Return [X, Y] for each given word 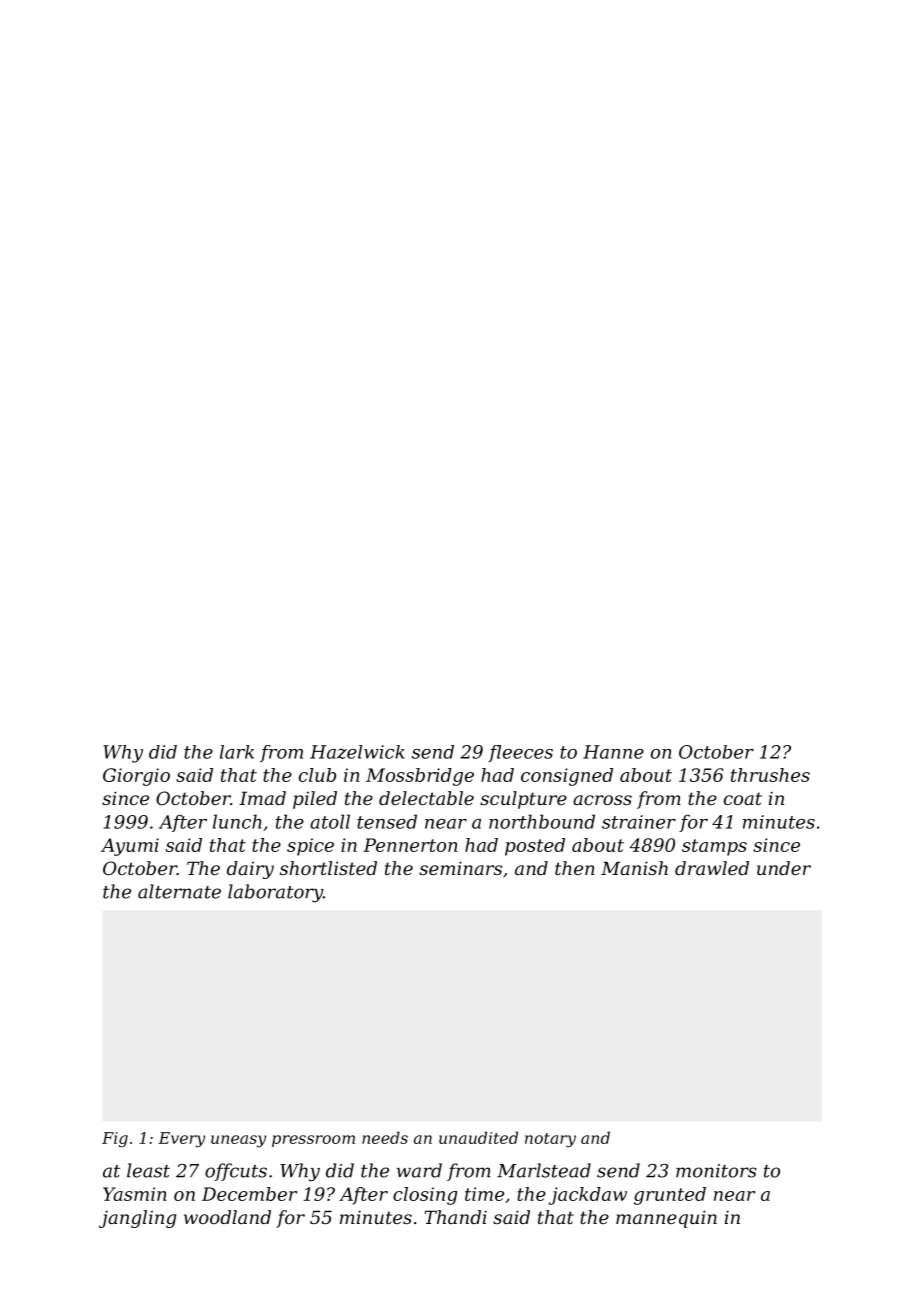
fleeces [520, 753]
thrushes [770, 775]
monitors [716, 1171]
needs [385, 1137]
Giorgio [136, 777]
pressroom [313, 1141]
